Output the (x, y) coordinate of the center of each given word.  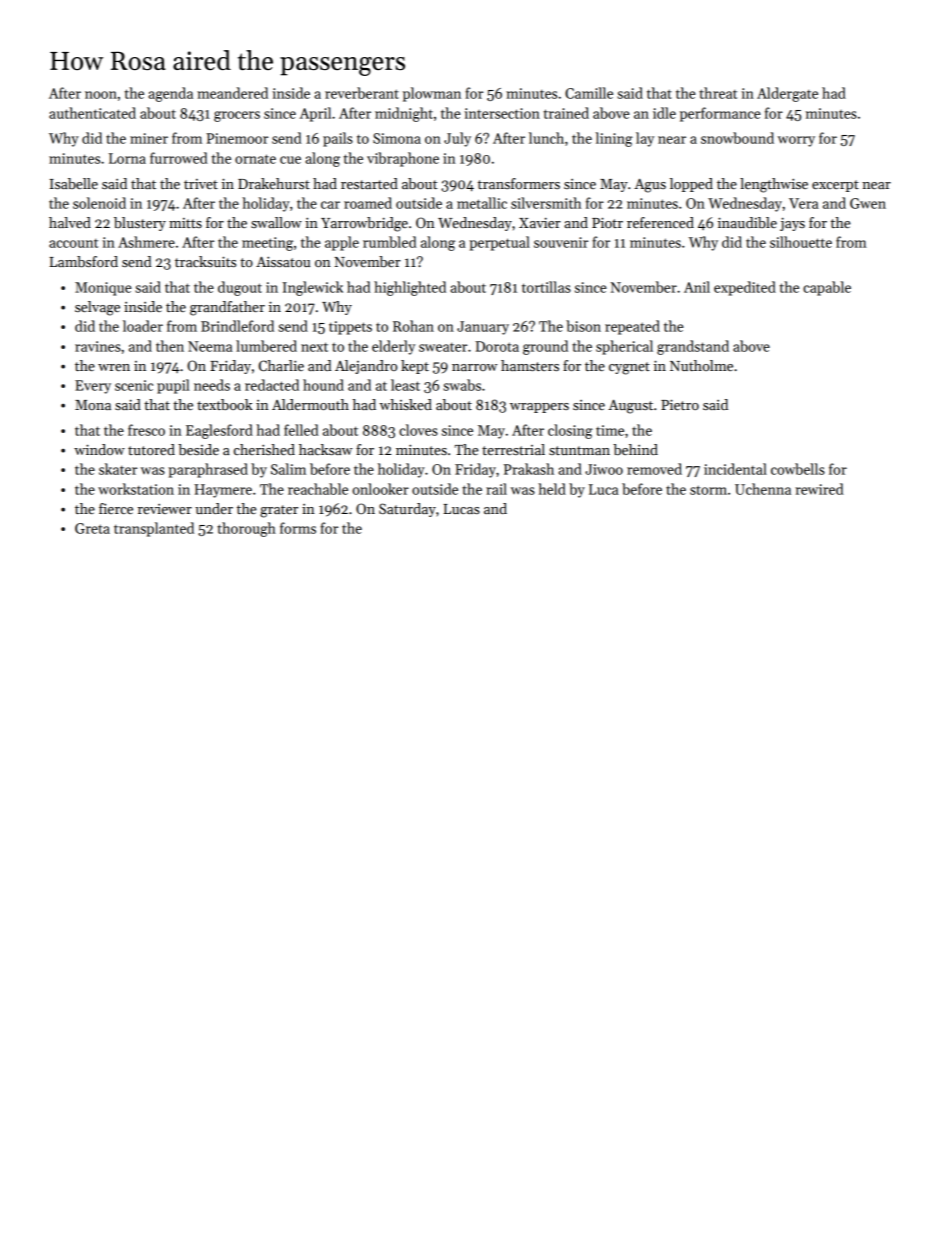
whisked (405, 404)
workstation (136, 489)
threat (718, 93)
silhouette (801, 242)
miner (149, 138)
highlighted (410, 288)
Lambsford (83, 261)
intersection (502, 113)
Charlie (281, 365)
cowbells (798, 469)
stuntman (579, 450)
